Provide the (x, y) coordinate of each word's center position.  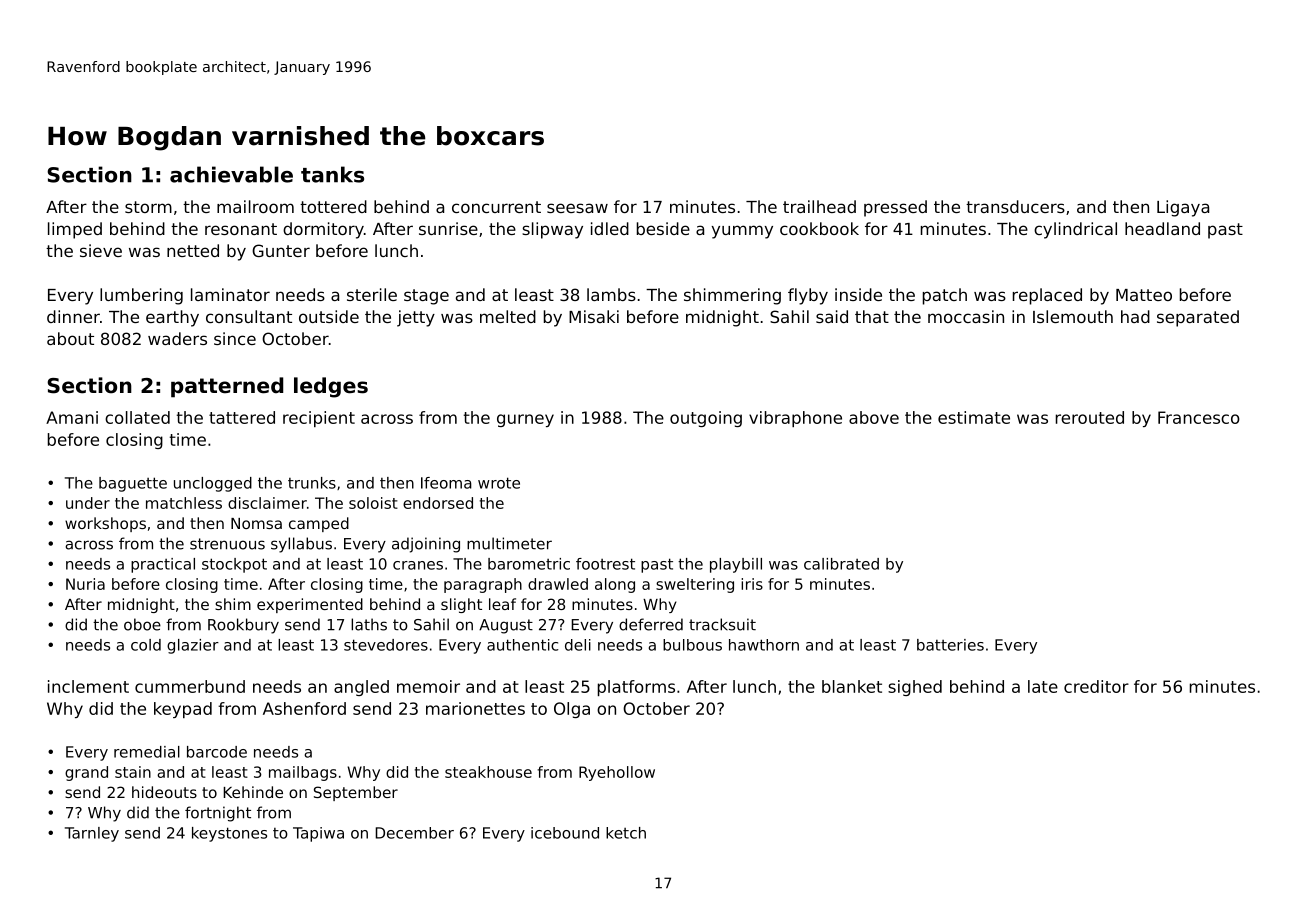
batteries (950, 645)
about (70, 338)
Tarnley (92, 834)
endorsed (438, 503)
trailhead (819, 206)
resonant (241, 229)
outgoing (706, 419)
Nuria (85, 584)
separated (1198, 318)
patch (945, 296)
